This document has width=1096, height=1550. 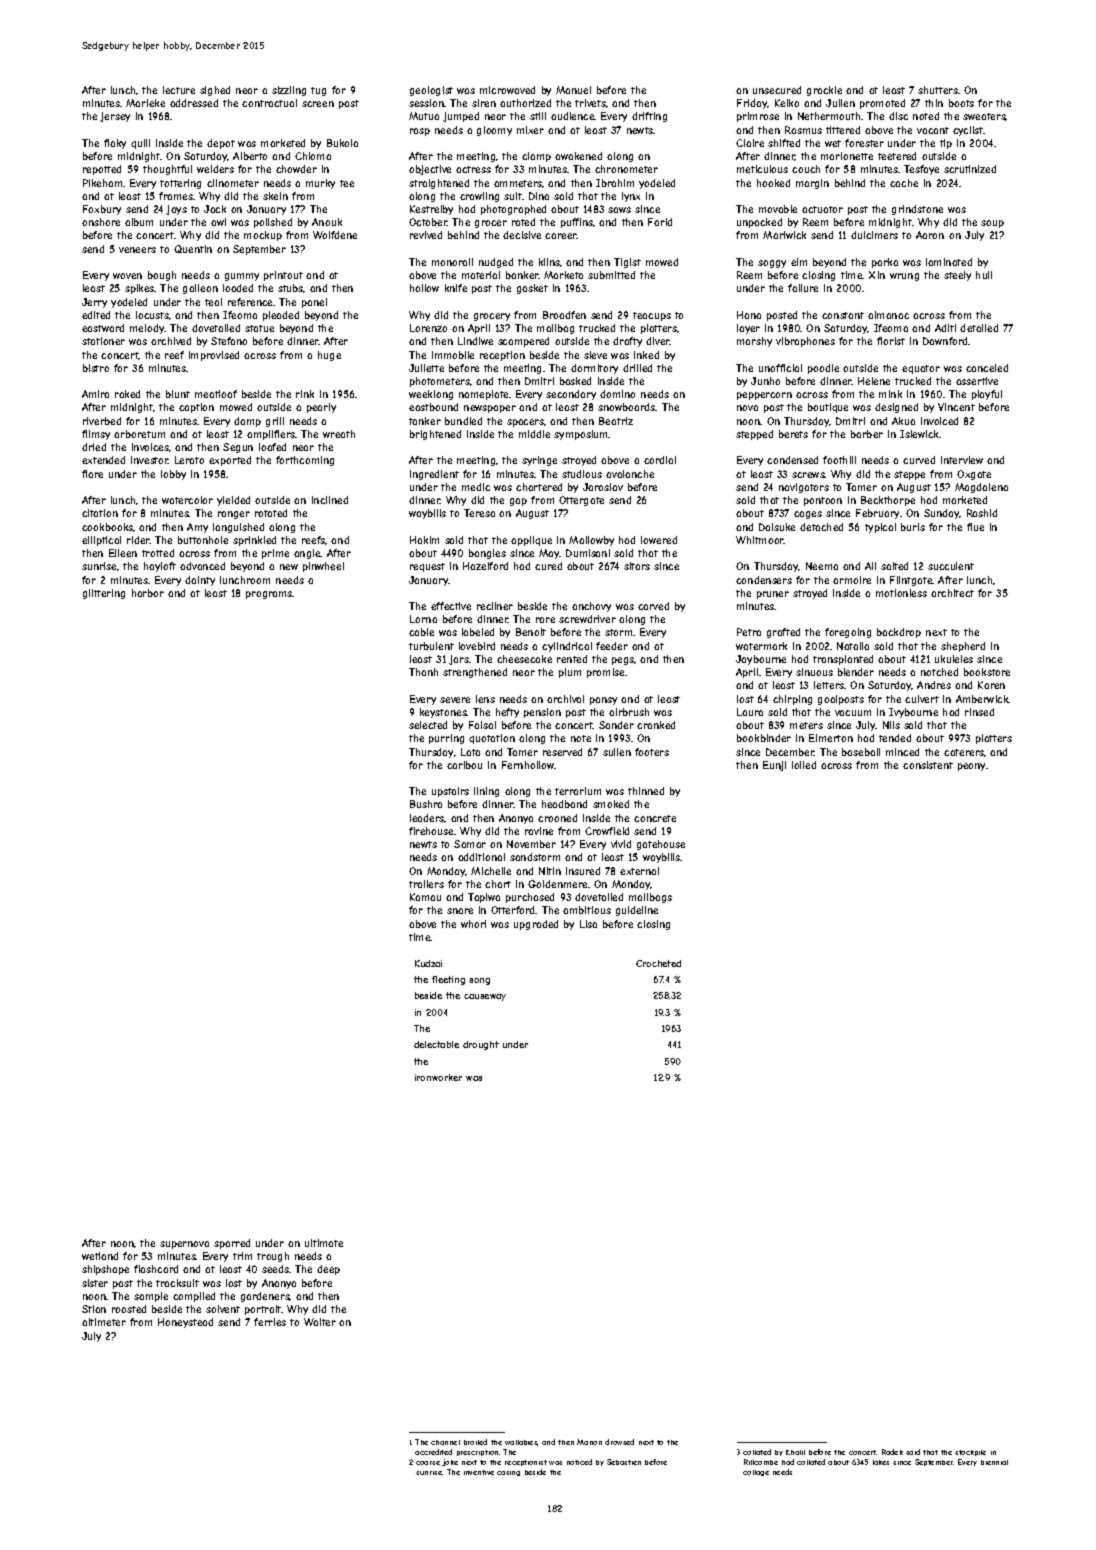 I want to click on Marieke, so click(x=145, y=103).
